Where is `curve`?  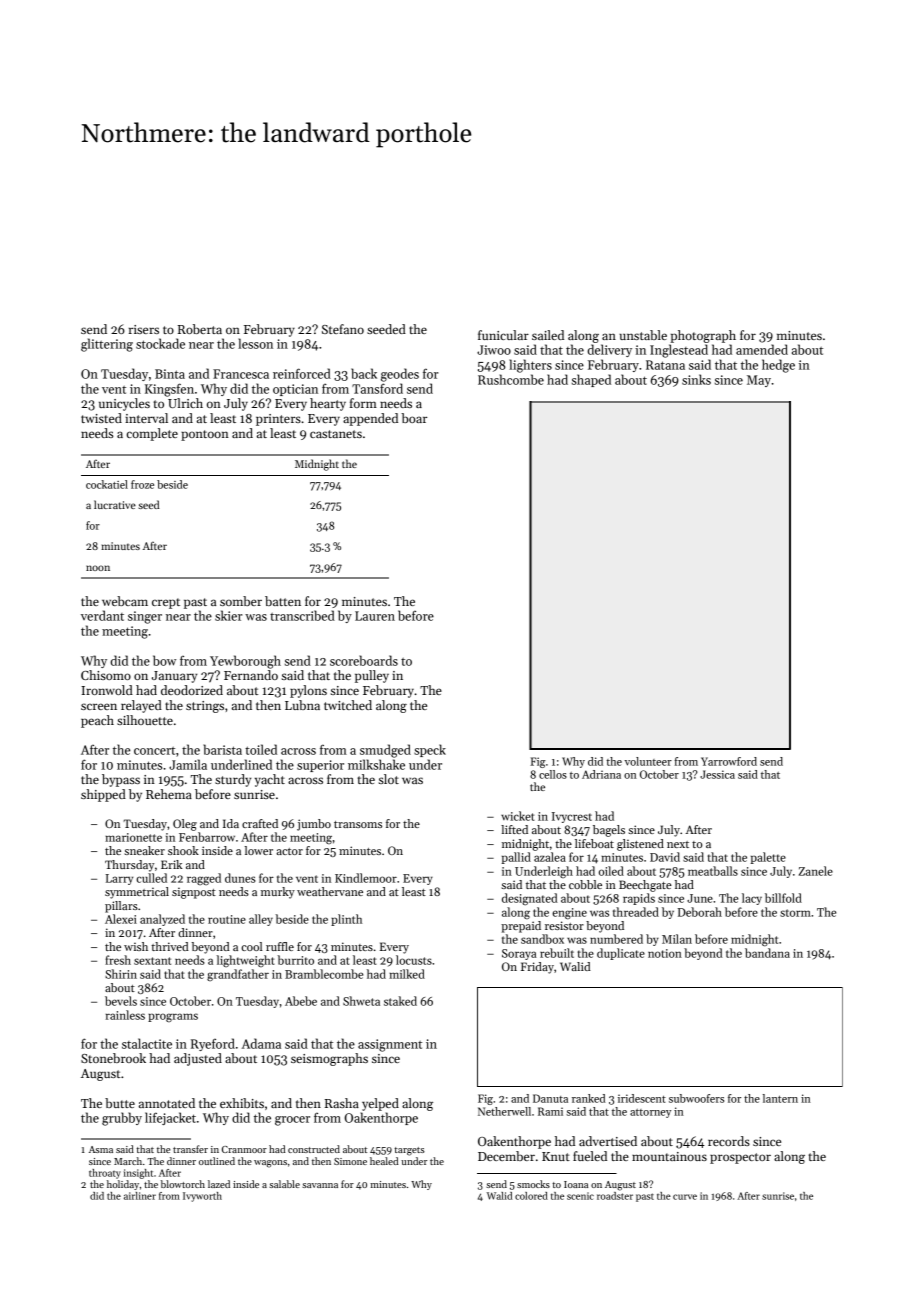
curve is located at coordinates (685, 1197).
